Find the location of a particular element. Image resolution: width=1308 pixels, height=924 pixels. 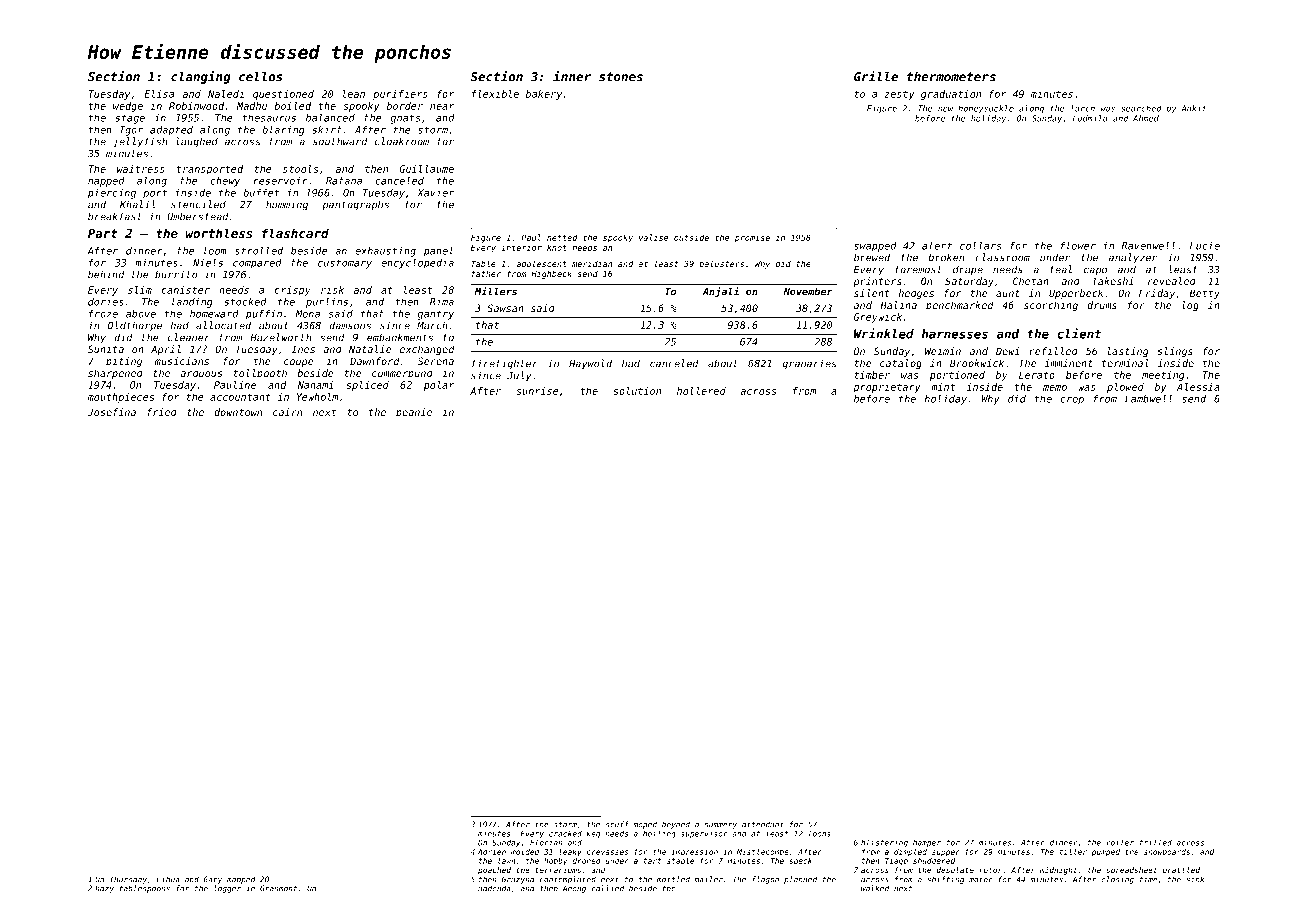

fried is located at coordinates (162, 412).
